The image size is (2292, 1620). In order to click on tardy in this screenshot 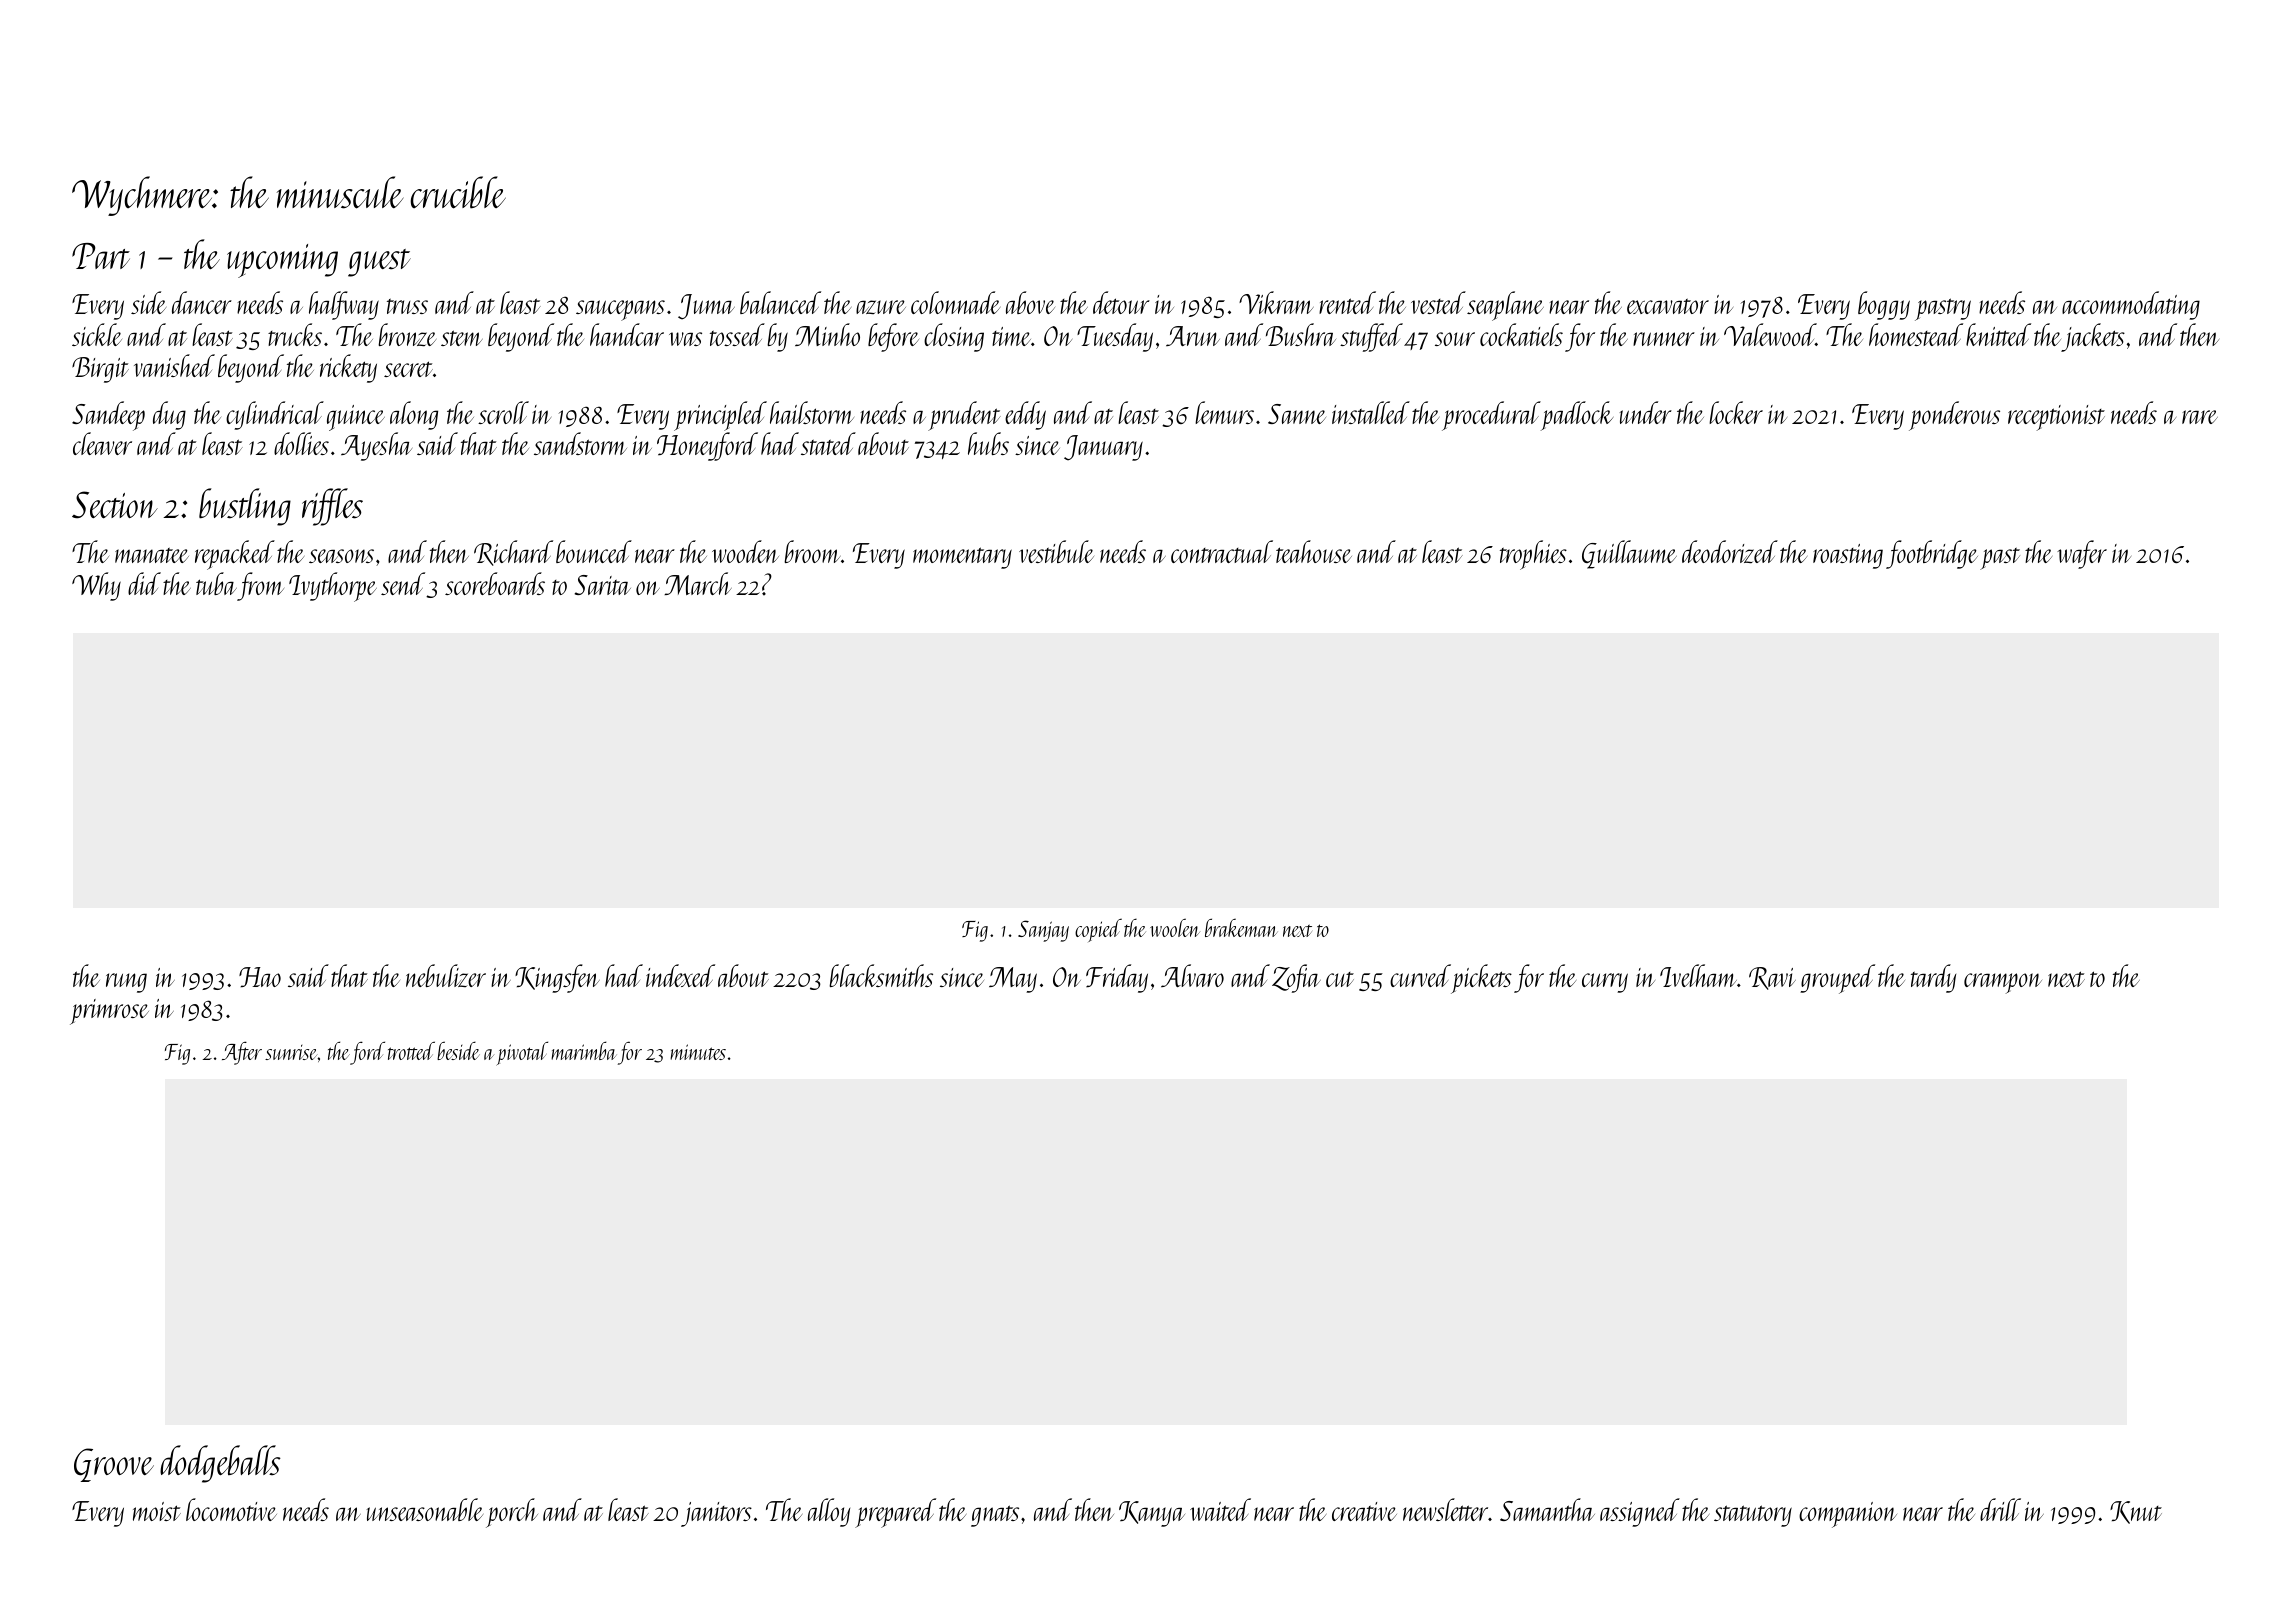, I will do `click(1933, 978)`.
